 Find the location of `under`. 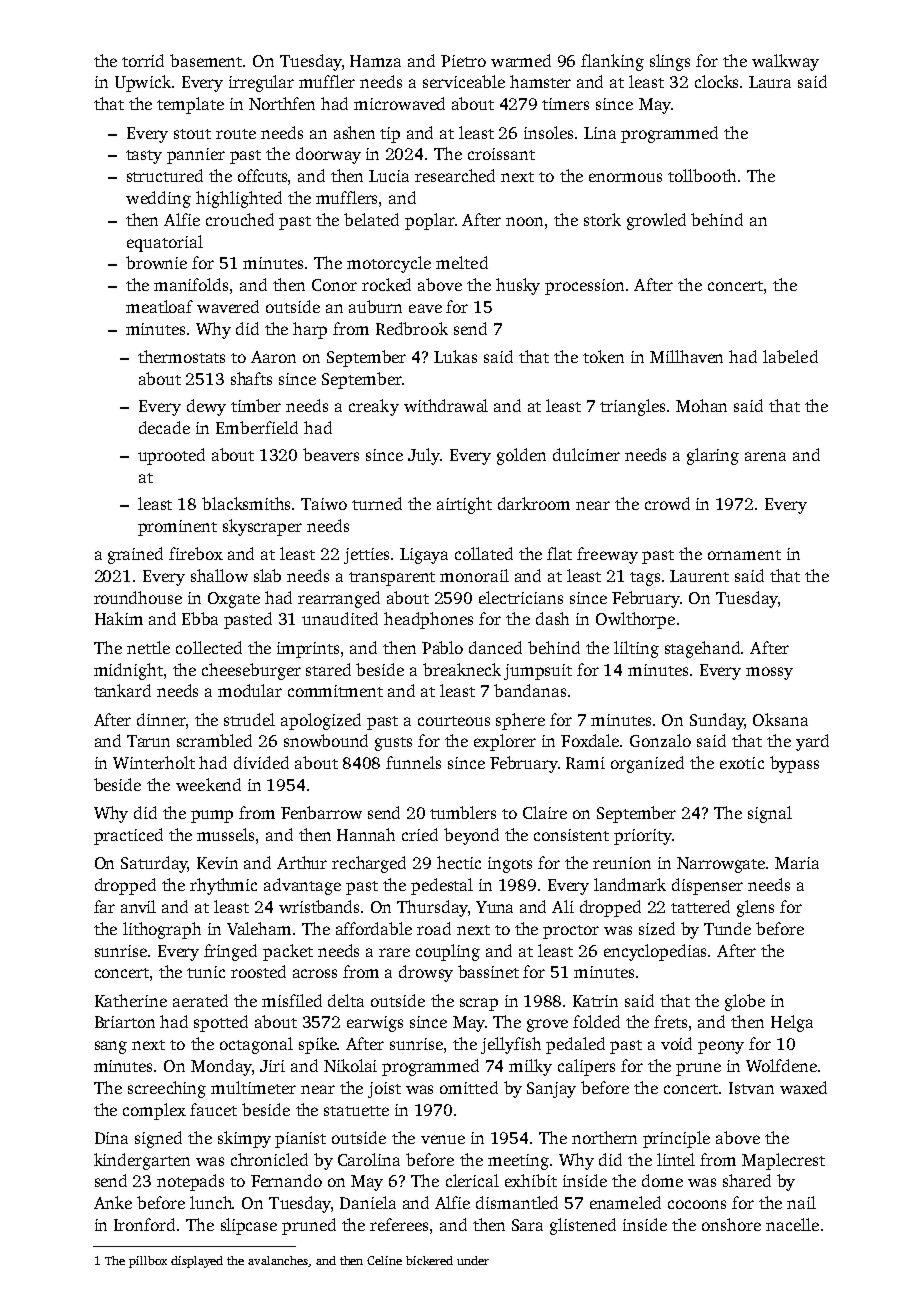

under is located at coordinates (473, 1260).
